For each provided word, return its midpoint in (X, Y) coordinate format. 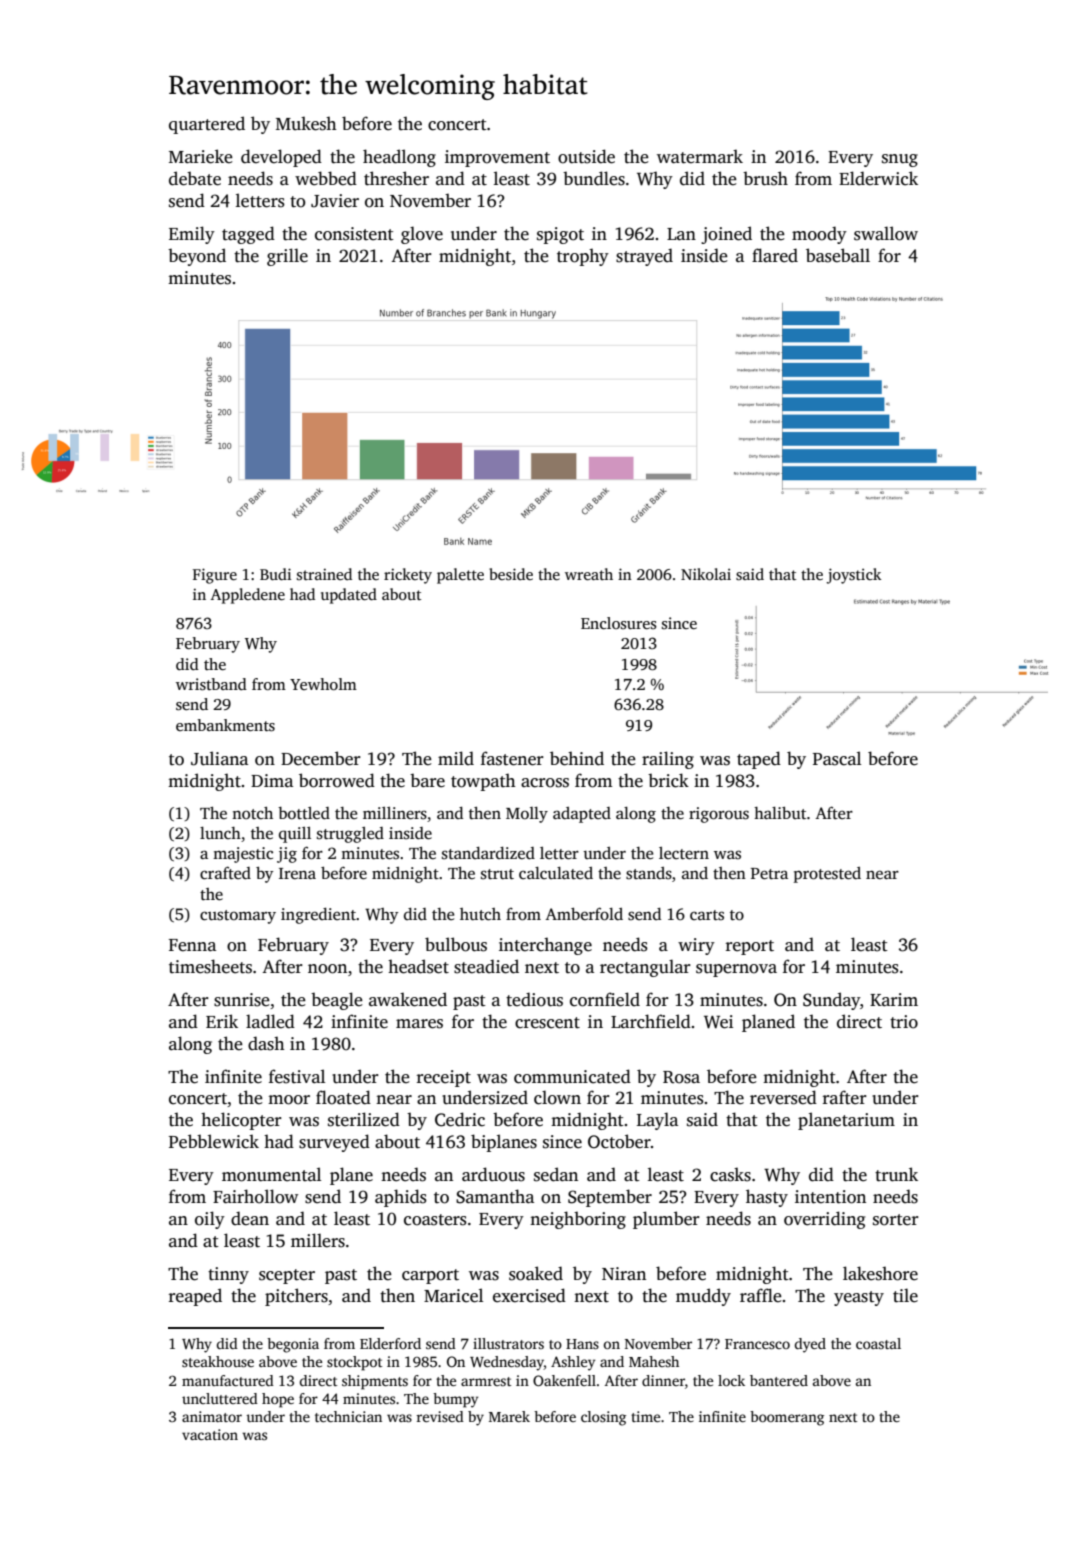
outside (586, 156)
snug (900, 160)
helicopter (241, 1121)
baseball (838, 255)
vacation (210, 1434)
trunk (896, 1174)
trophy (583, 257)
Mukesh (306, 124)
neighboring (578, 1220)
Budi (275, 574)
